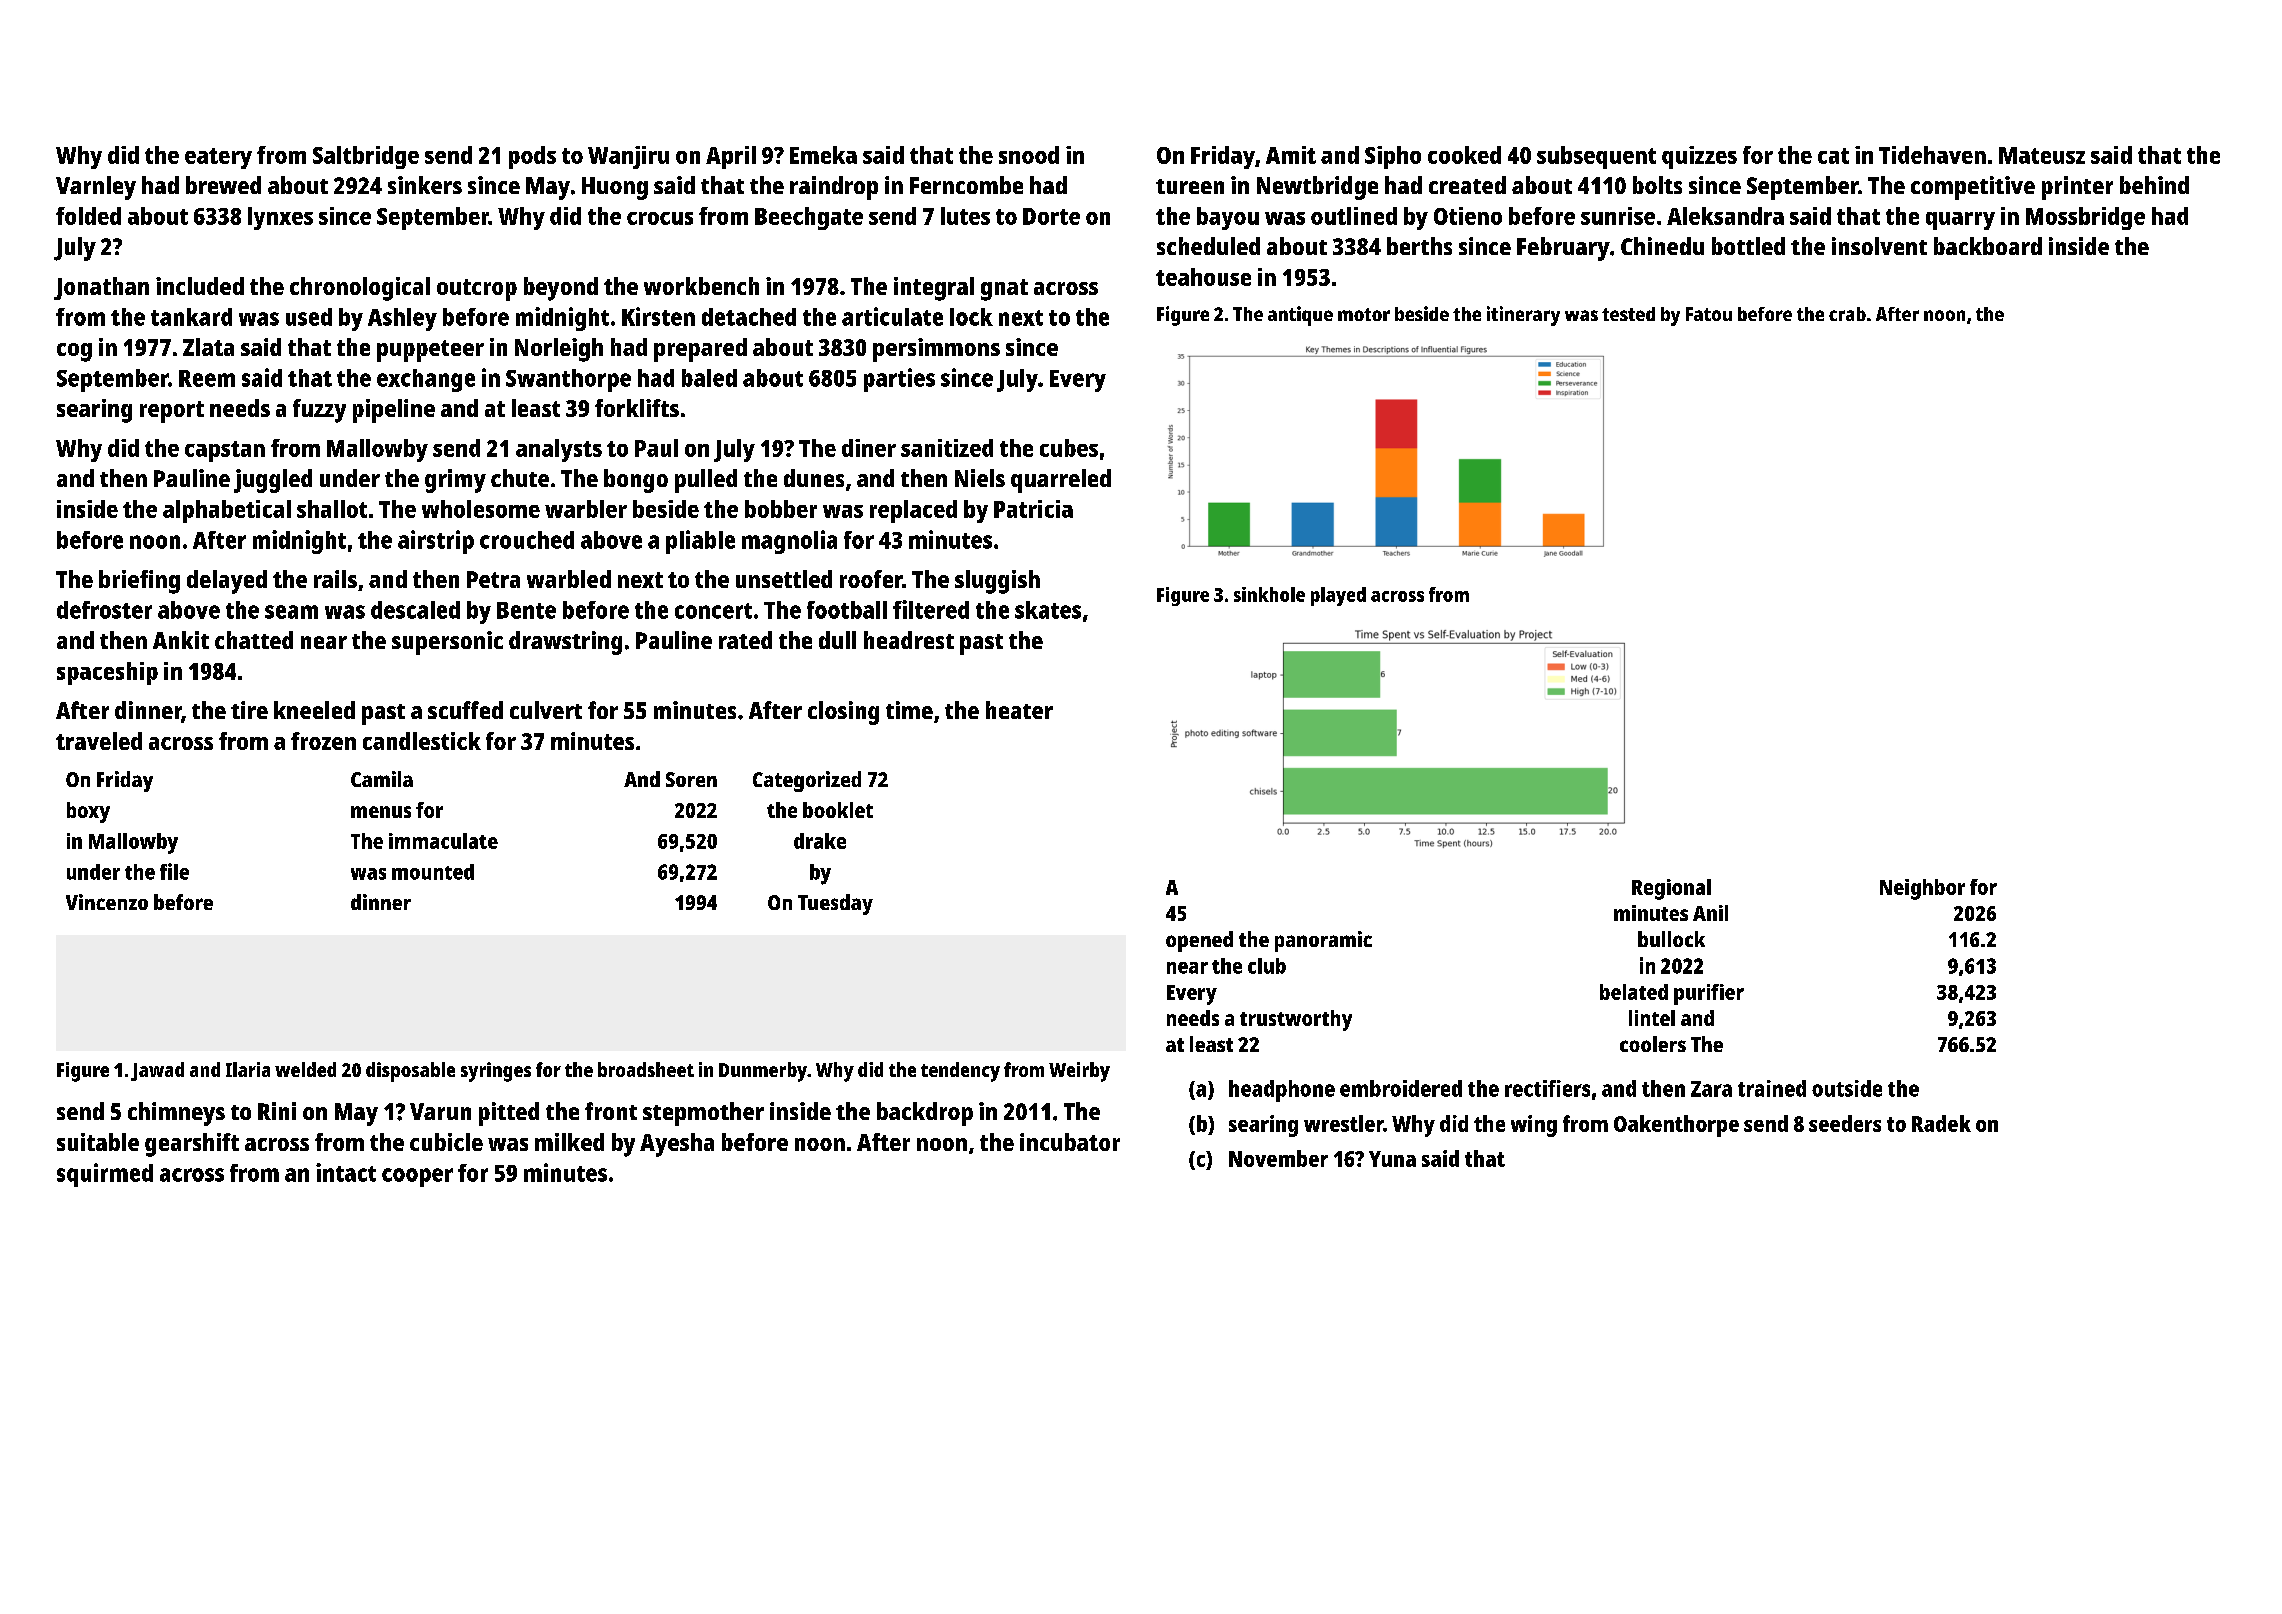 This image has height=1614, width=2282. What do you see at coordinates (628, 157) in the image?
I see `Wanjiru` at bounding box center [628, 157].
